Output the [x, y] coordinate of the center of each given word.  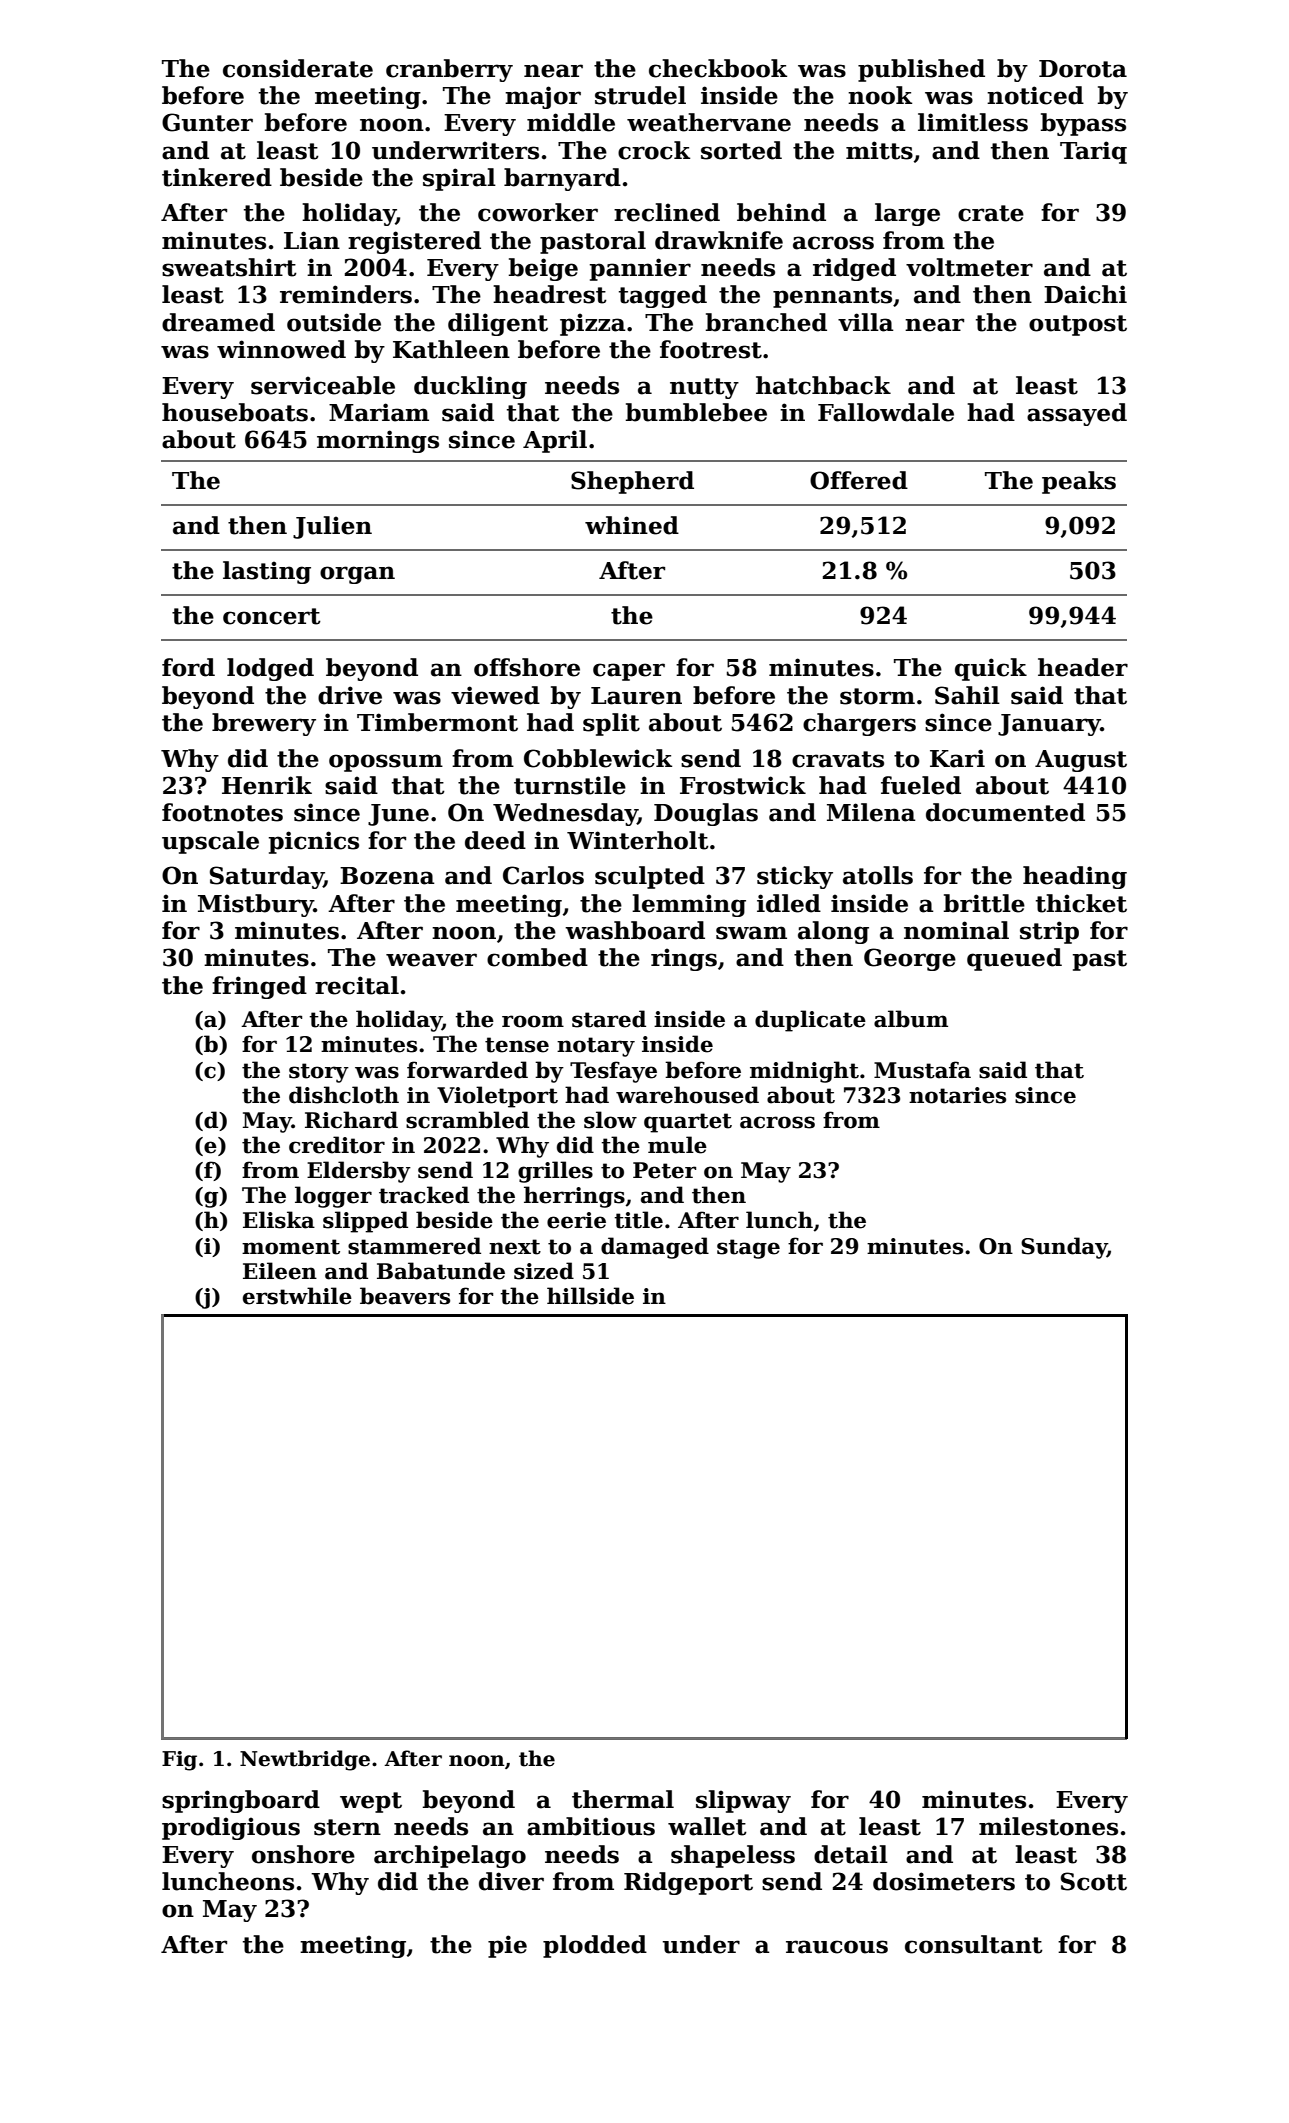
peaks [1079, 482]
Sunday [1064, 1248]
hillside [590, 1296]
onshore [303, 1854]
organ [357, 575]
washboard [635, 930]
